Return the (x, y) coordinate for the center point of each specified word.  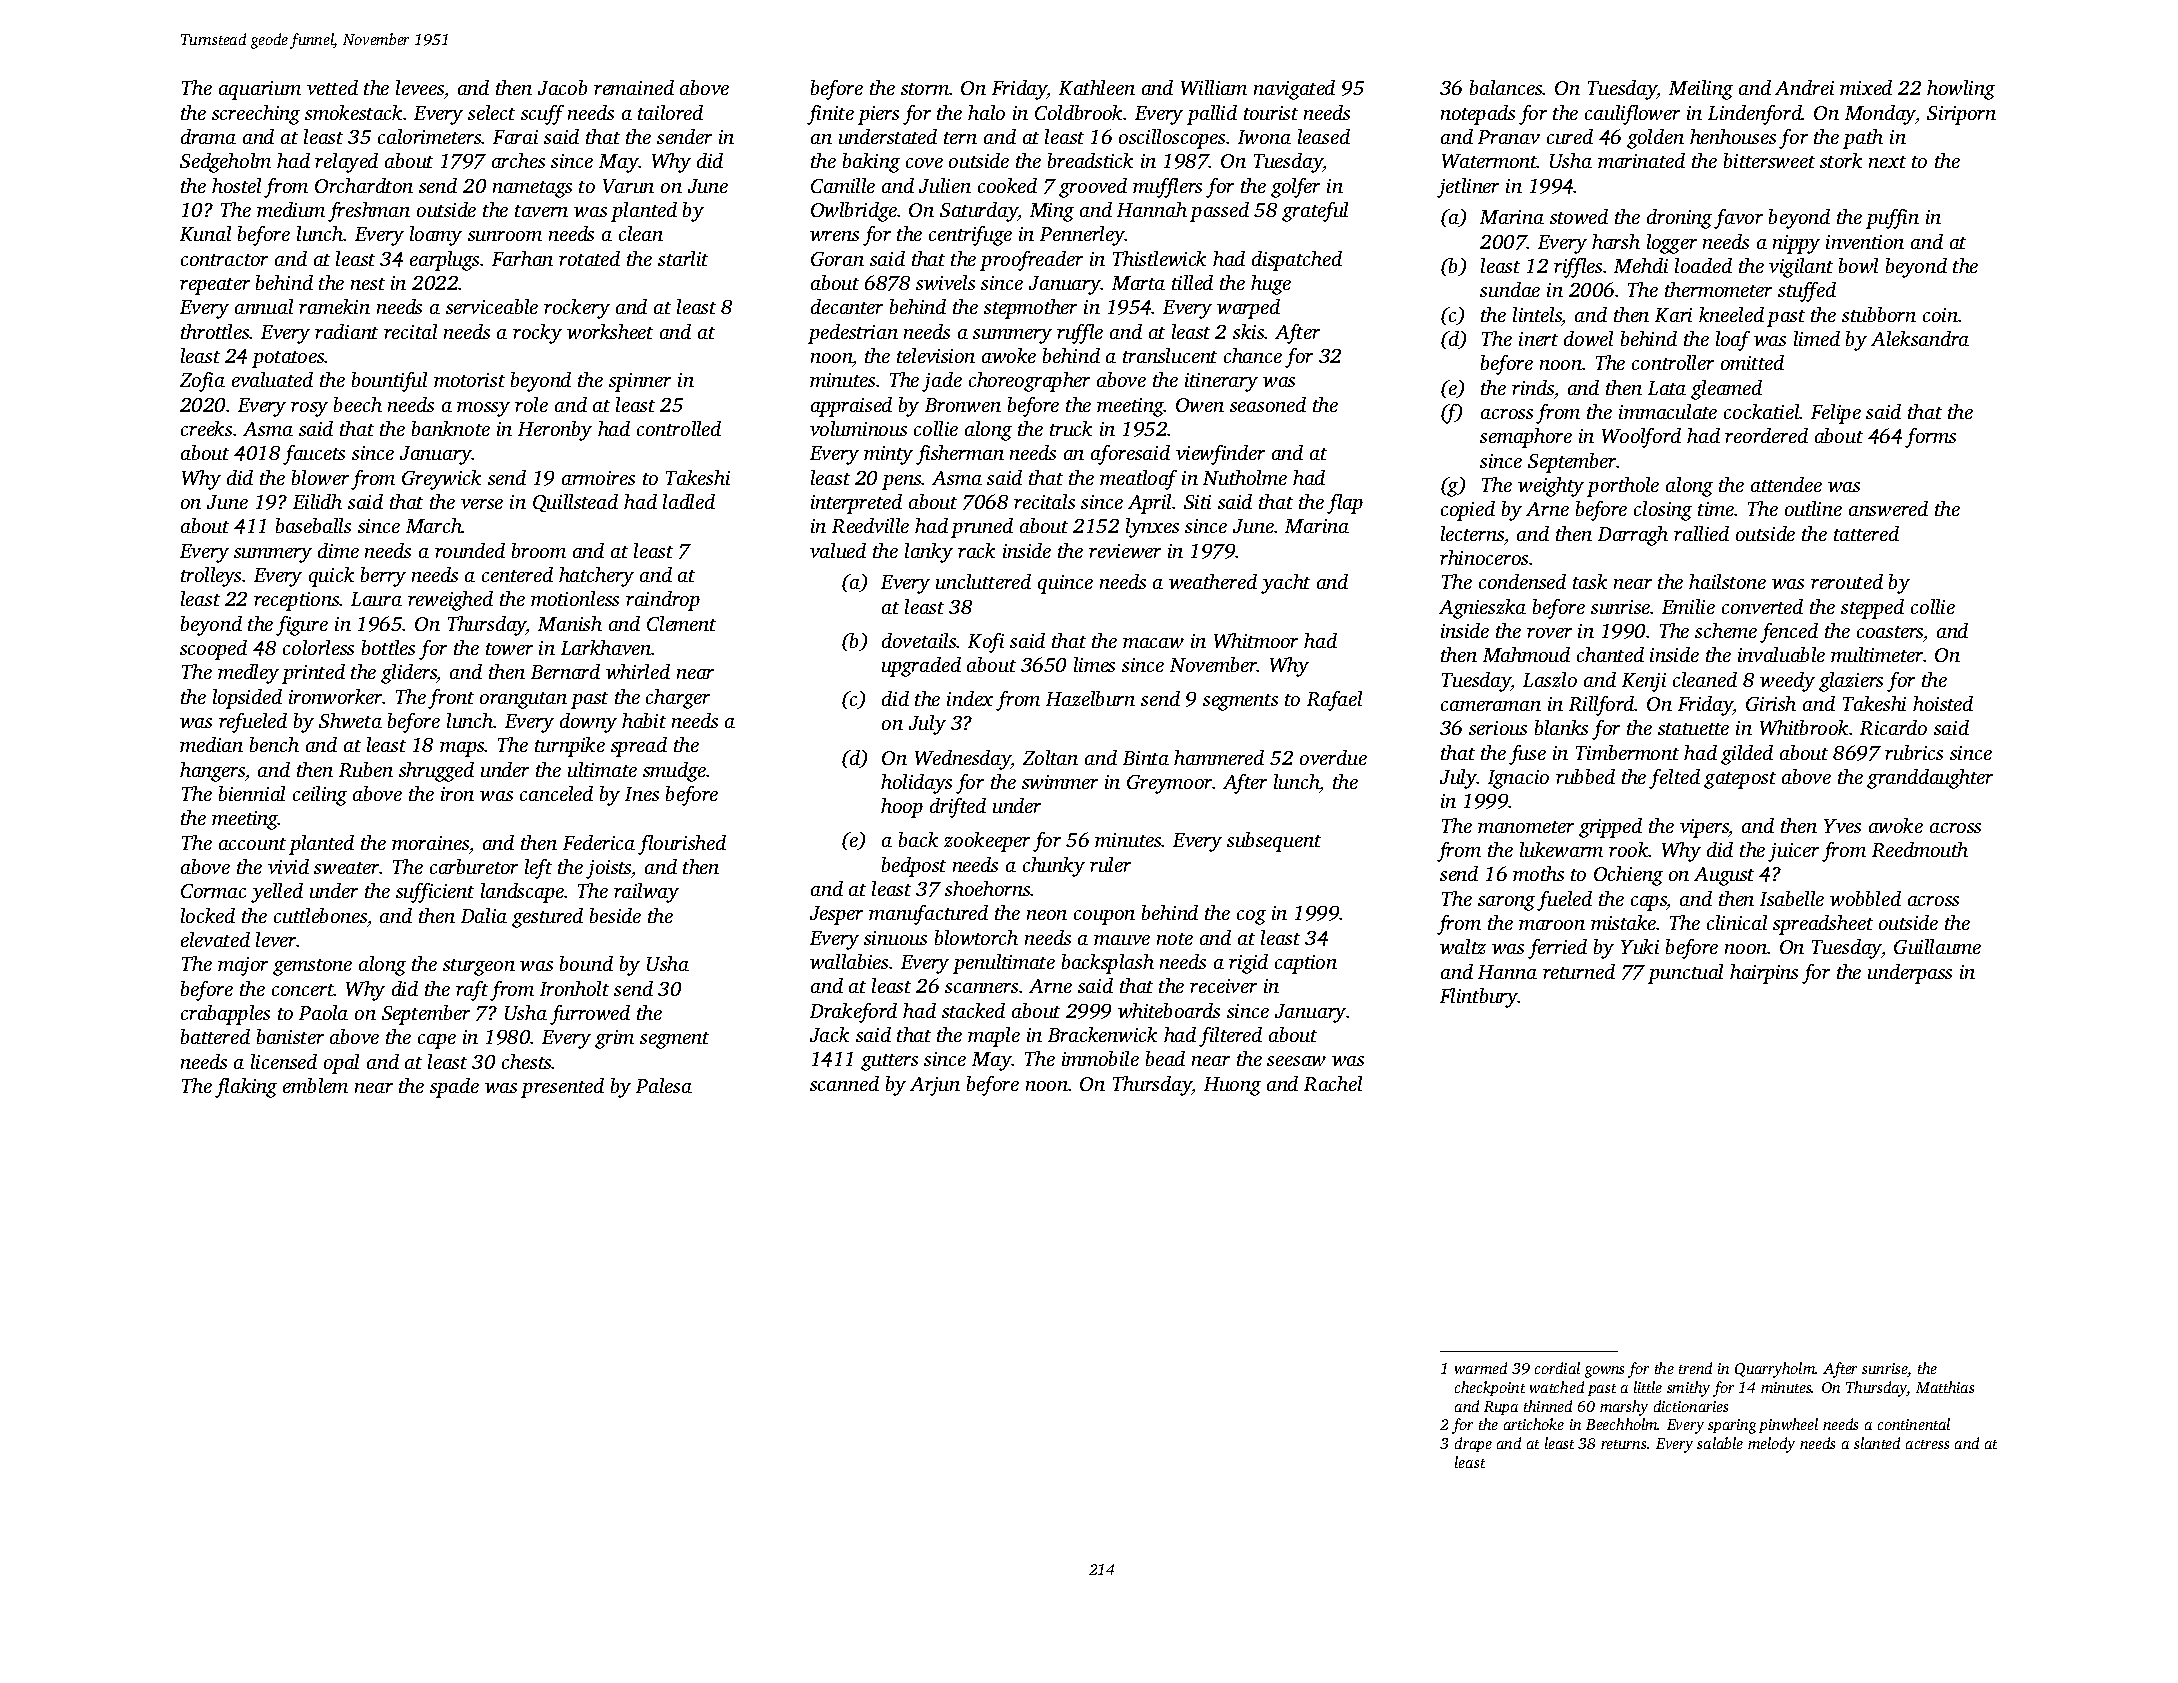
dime (338, 550)
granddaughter (1930, 779)
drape (1473, 1444)
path (1863, 139)
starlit (683, 258)
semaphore (1526, 438)
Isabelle (1792, 898)
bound (586, 963)
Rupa (1501, 1408)
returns (1623, 1444)
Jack (829, 1034)
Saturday (979, 212)
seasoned (1268, 404)
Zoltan (1050, 757)
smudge (675, 772)
